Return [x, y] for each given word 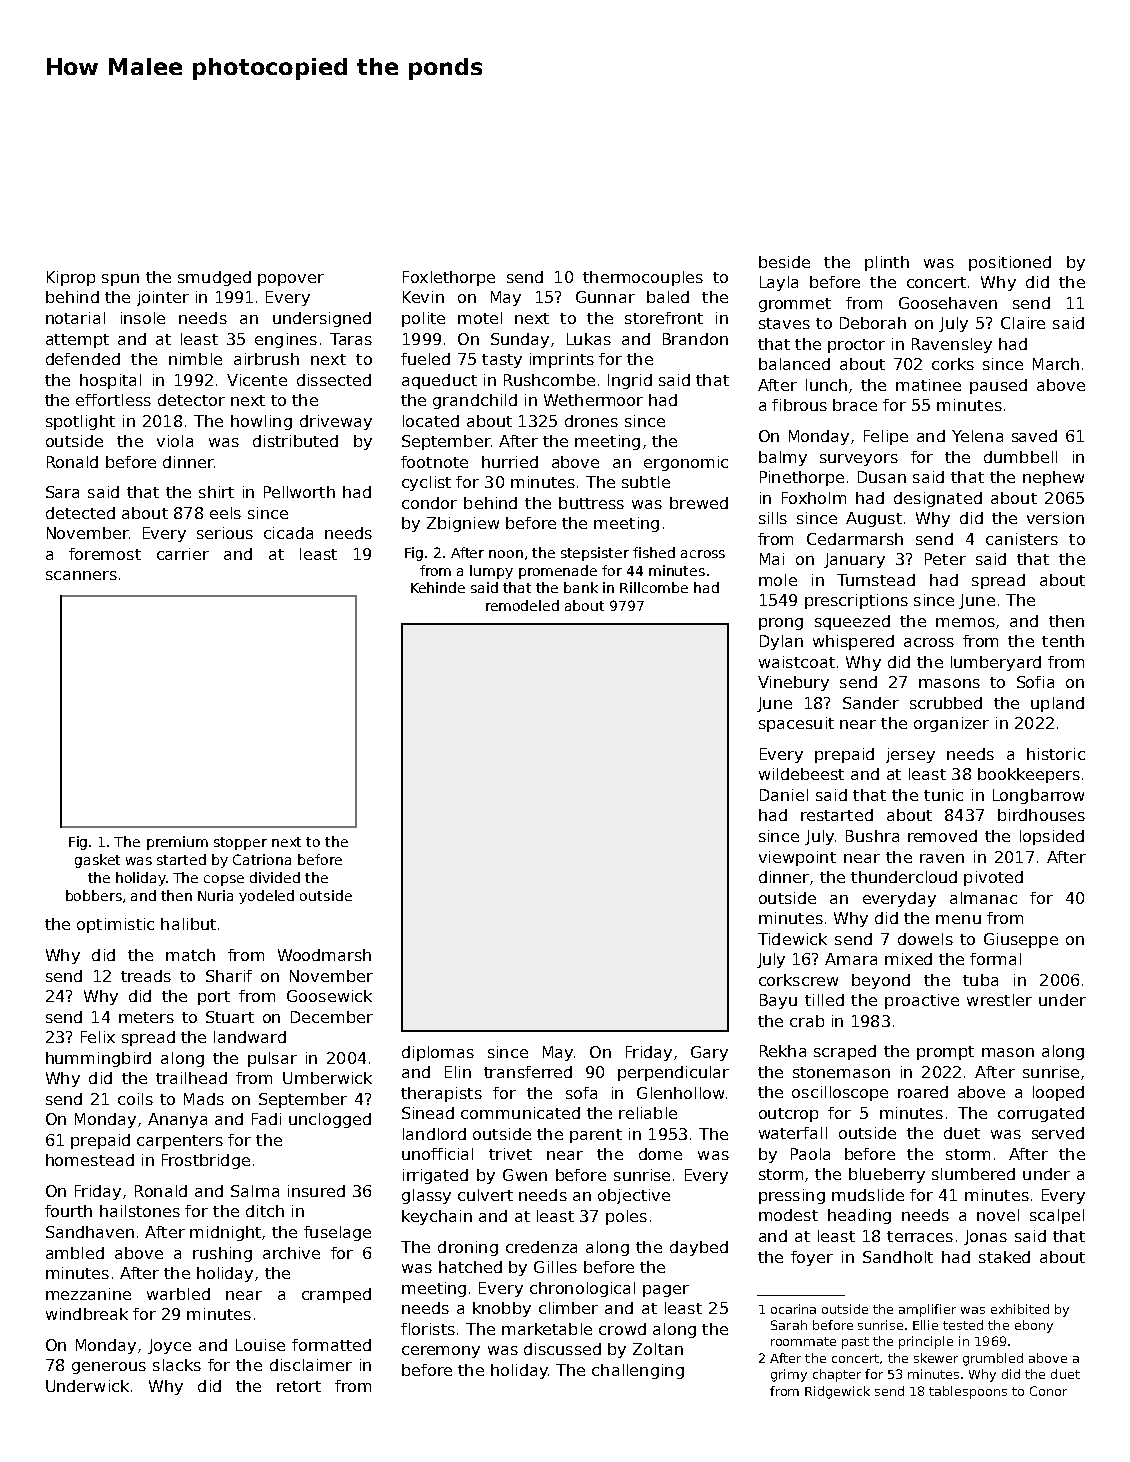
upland [1057, 704]
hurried [510, 462]
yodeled [266, 897]
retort [299, 1386]
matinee [928, 385]
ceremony [441, 1352]
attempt [77, 341]
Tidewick [792, 939]
